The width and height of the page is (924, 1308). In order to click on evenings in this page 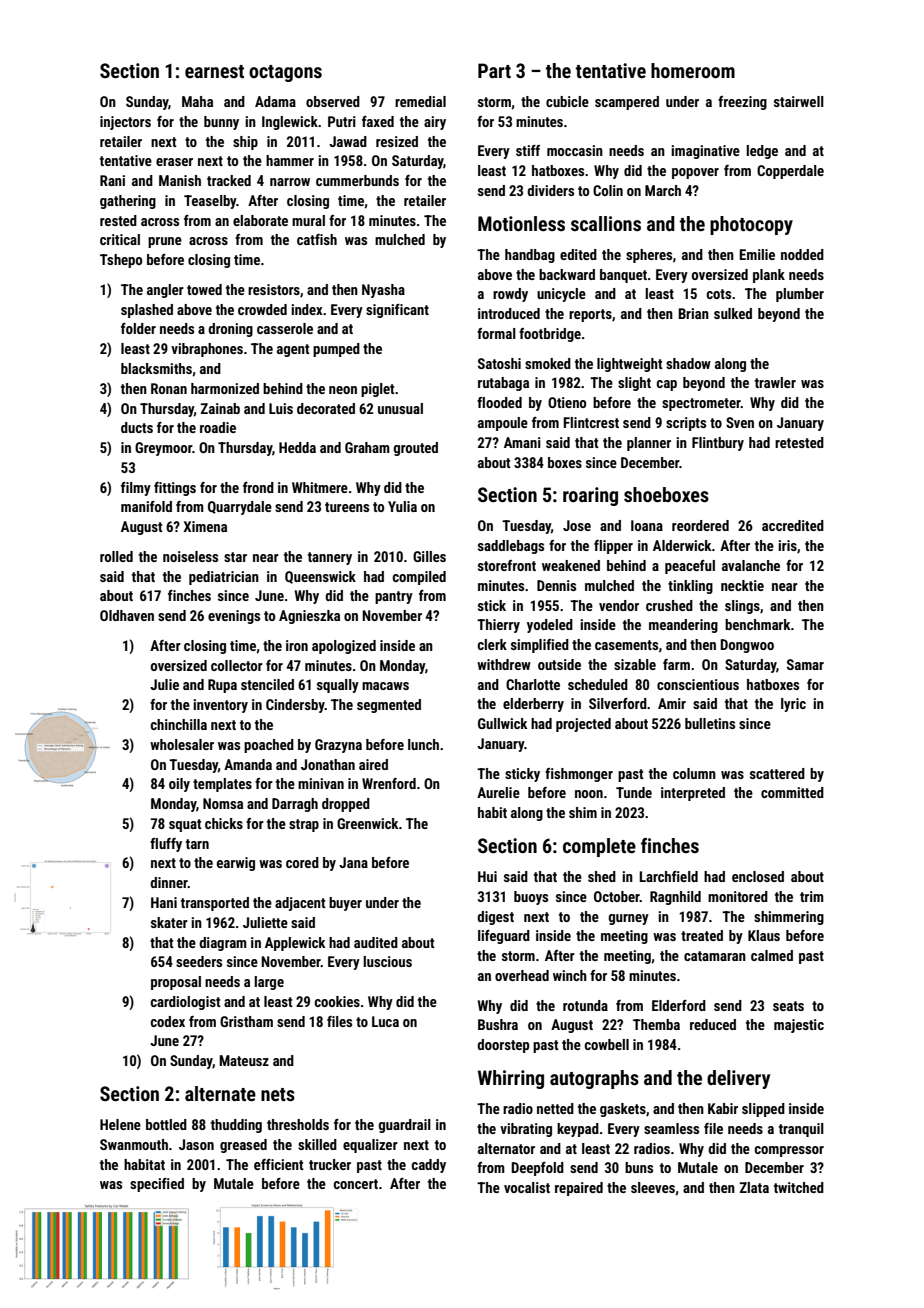, I will do `click(234, 617)`.
